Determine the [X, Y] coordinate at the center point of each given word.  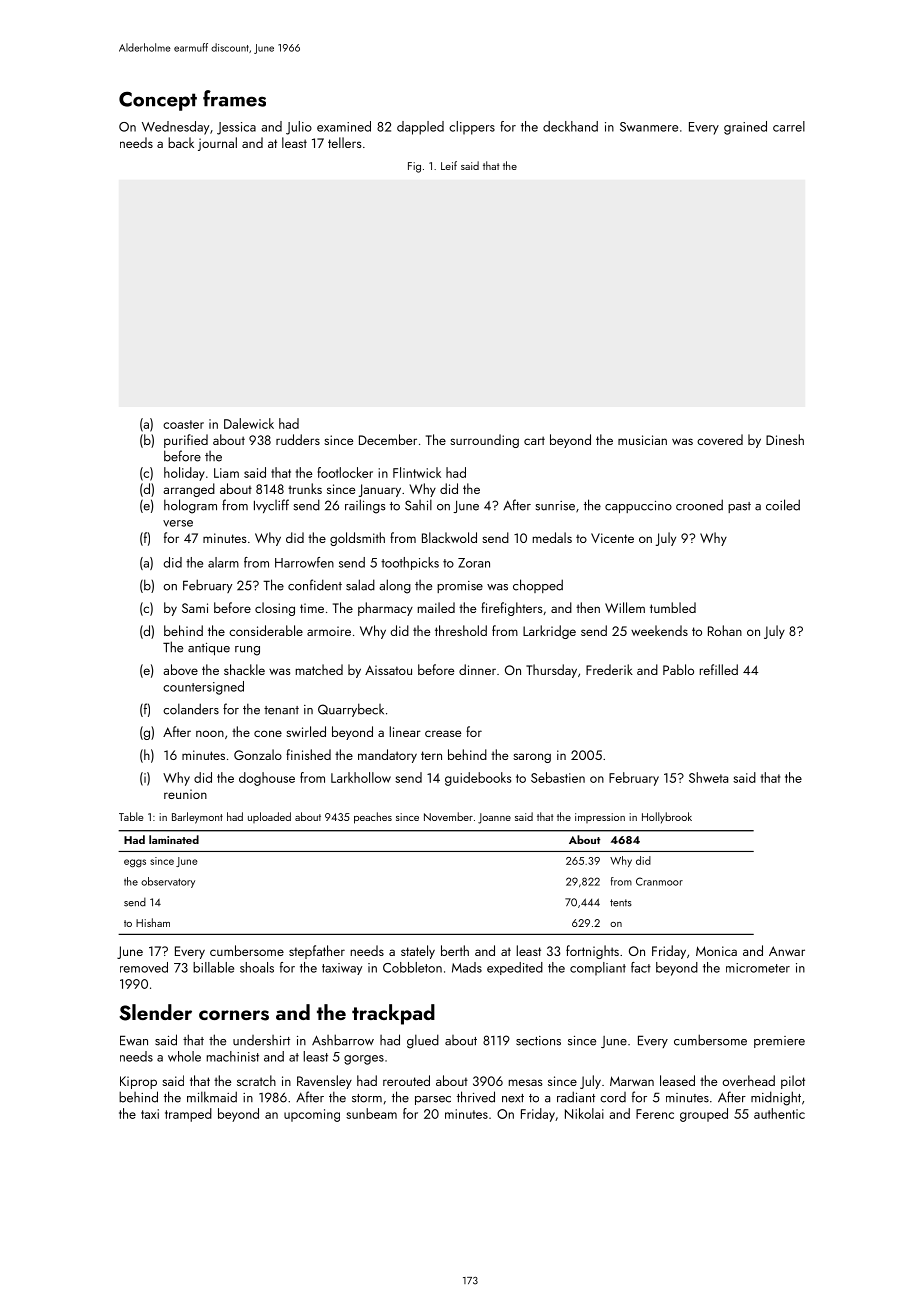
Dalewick [249, 423]
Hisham [153, 922]
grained [745, 128]
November [448, 816]
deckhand [570, 126]
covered [720, 439]
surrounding [484, 441]
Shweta [708, 777]
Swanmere [649, 127]
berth [455, 950]
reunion [185, 794]
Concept [158, 101]
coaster [183, 424]
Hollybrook [667, 818]
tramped [188, 1115]
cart [534, 440]
